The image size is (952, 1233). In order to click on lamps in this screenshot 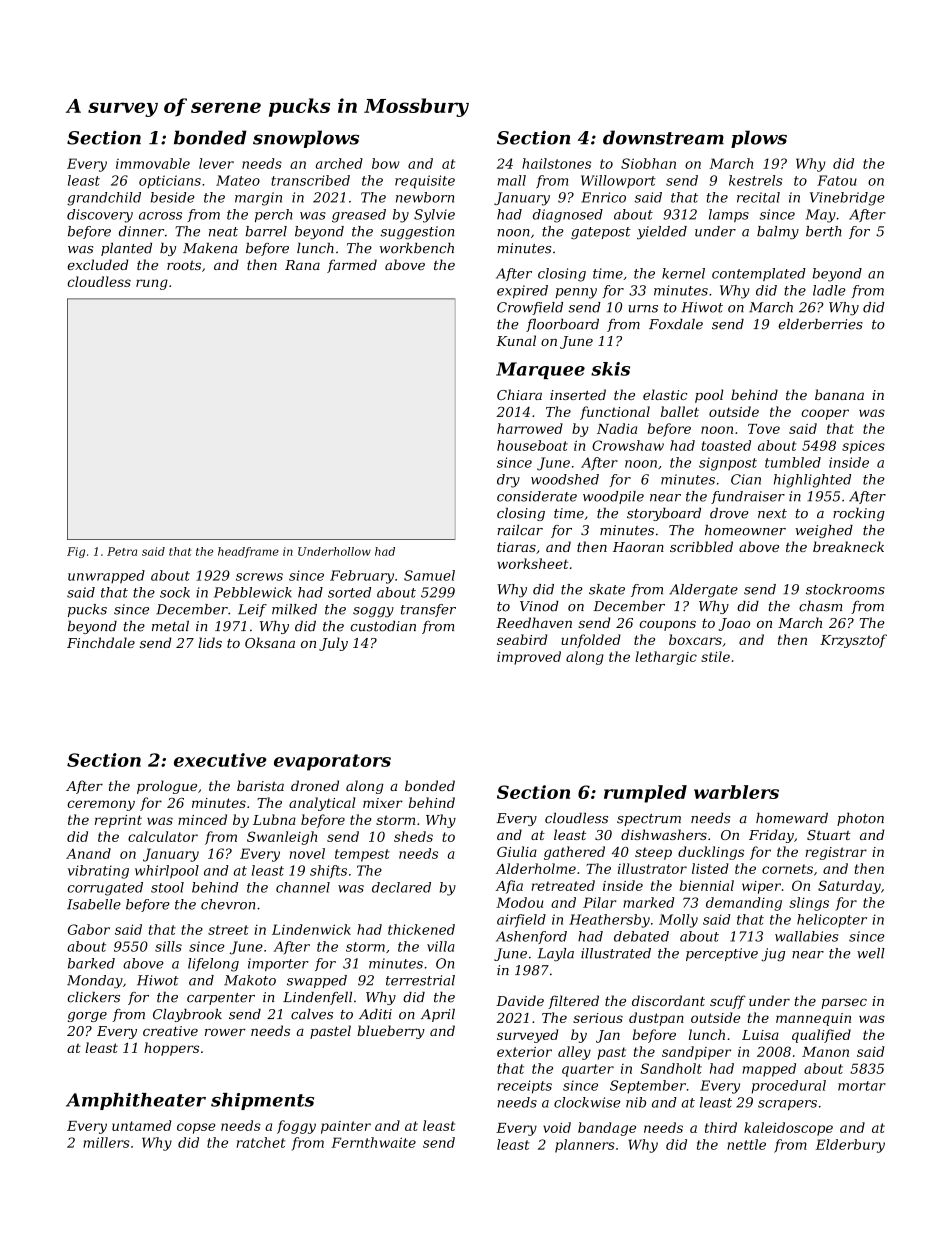, I will do `click(729, 215)`.
